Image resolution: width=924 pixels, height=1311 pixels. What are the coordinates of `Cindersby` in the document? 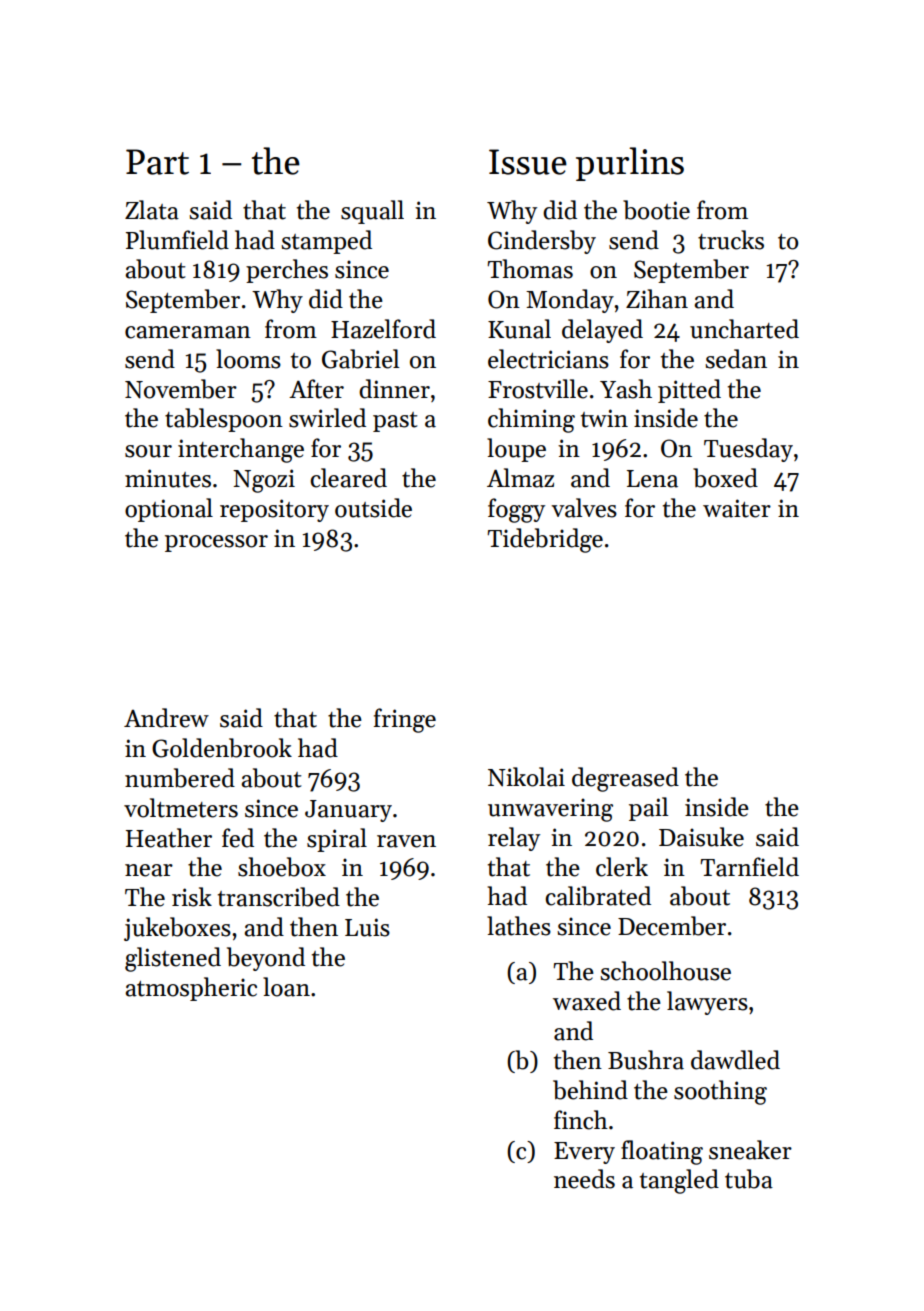 It's located at (542, 242).
